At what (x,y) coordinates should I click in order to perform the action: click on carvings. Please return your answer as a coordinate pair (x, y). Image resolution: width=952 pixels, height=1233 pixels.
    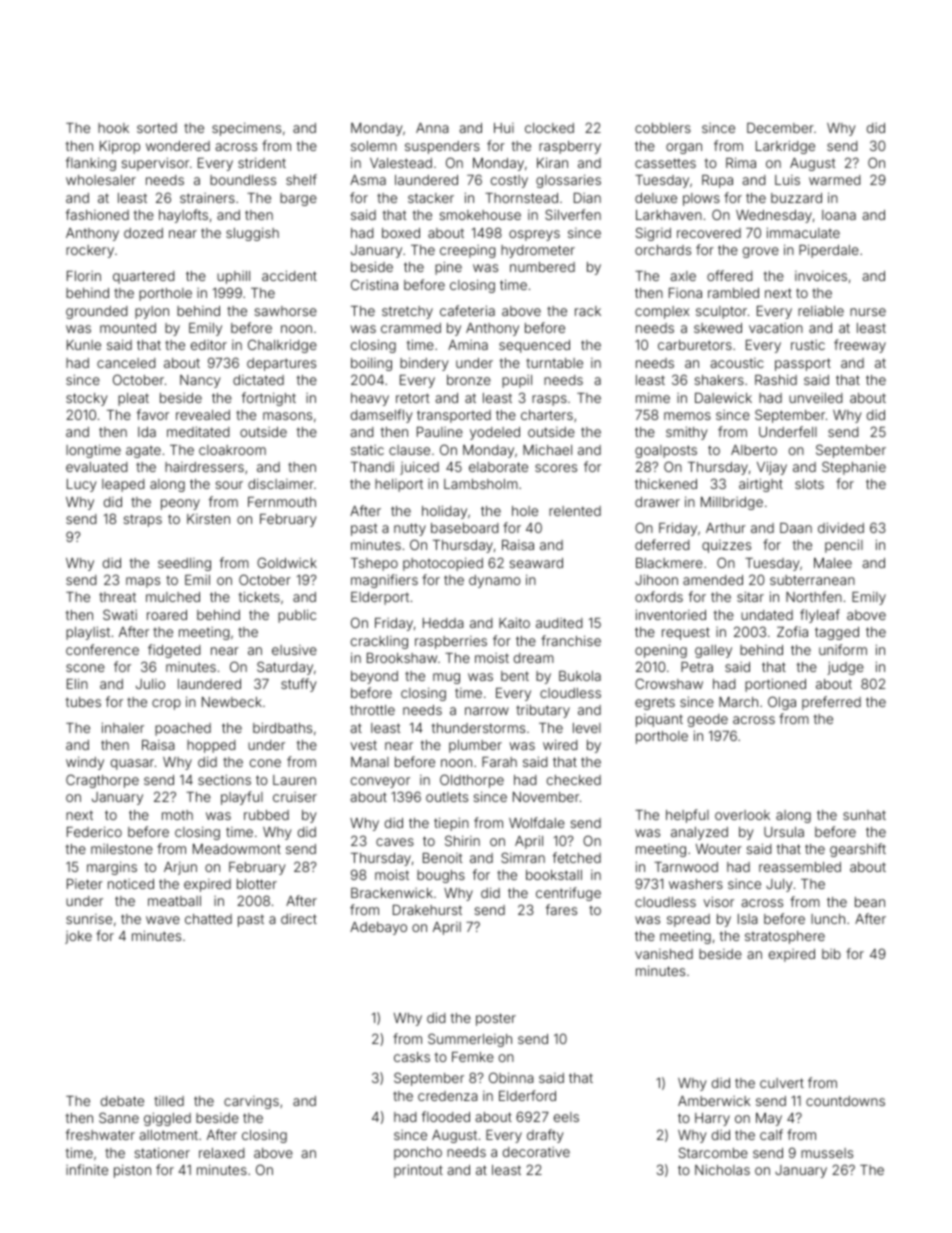
    Looking at the image, I should click on (251, 1102).
